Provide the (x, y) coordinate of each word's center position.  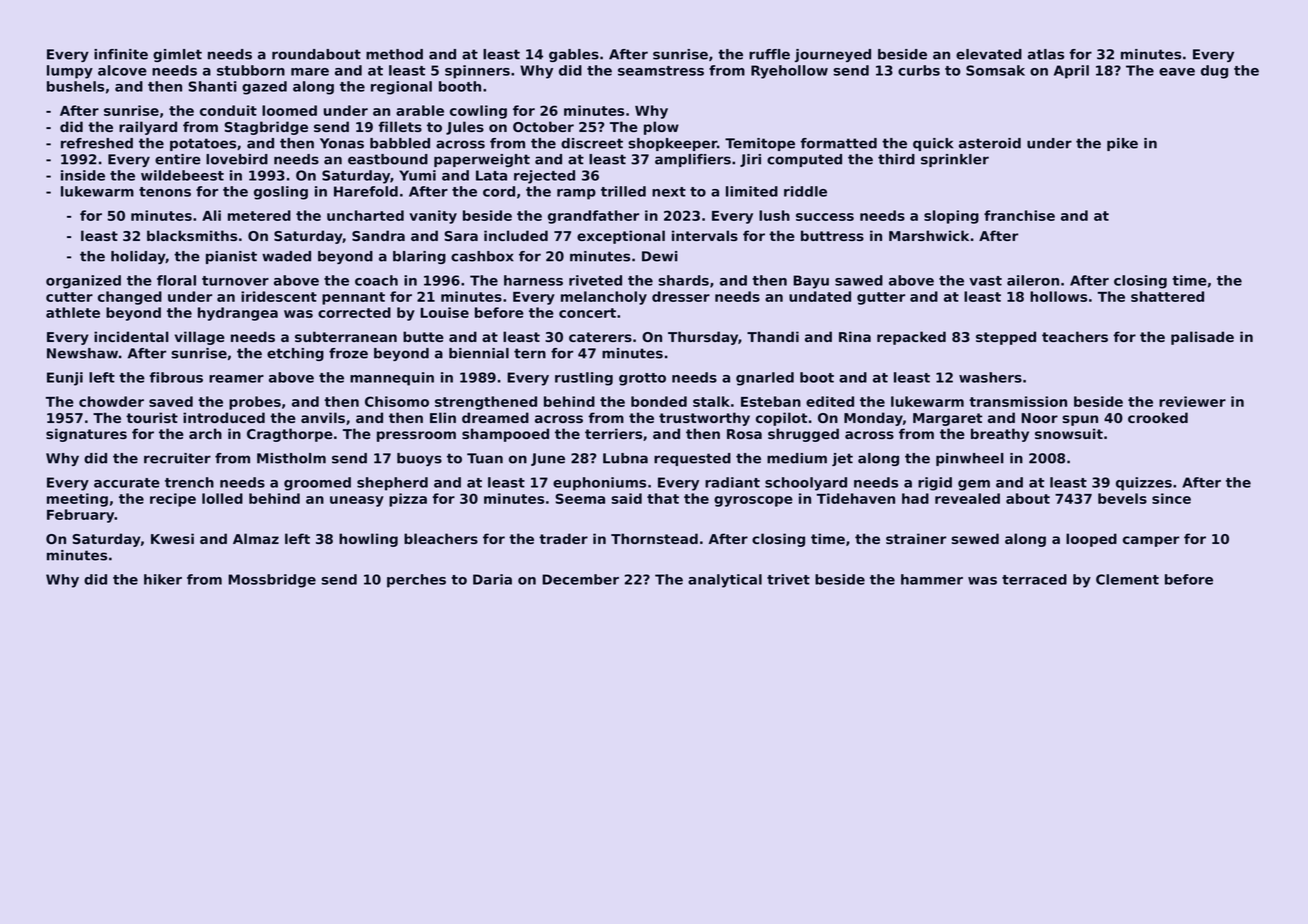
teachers (1075, 336)
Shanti (212, 86)
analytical (725, 581)
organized (83, 282)
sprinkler (955, 160)
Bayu (811, 282)
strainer (916, 538)
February (81, 516)
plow (661, 128)
